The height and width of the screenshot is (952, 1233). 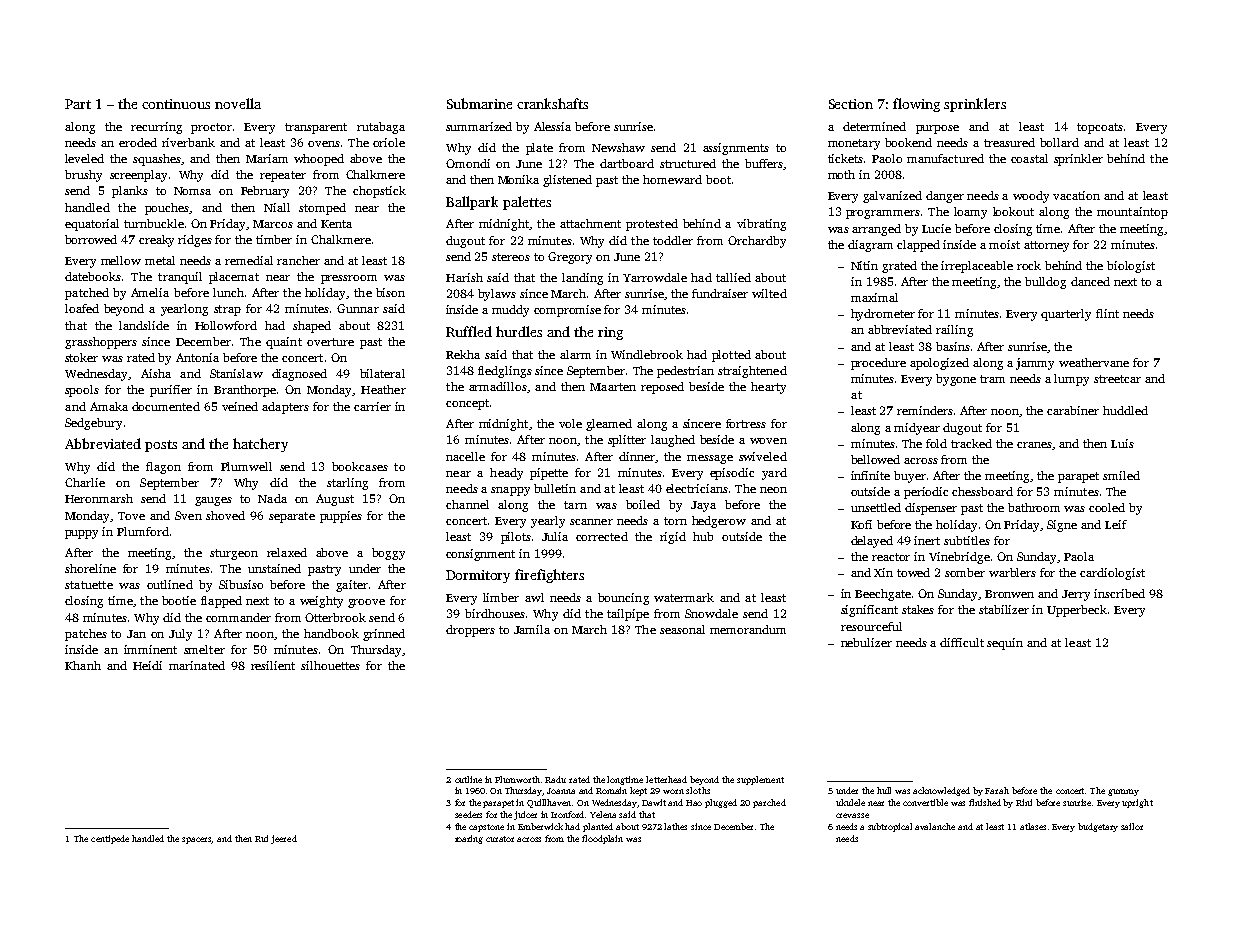 What do you see at coordinates (684, 597) in the screenshot?
I see `watermark` at bounding box center [684, 597].
